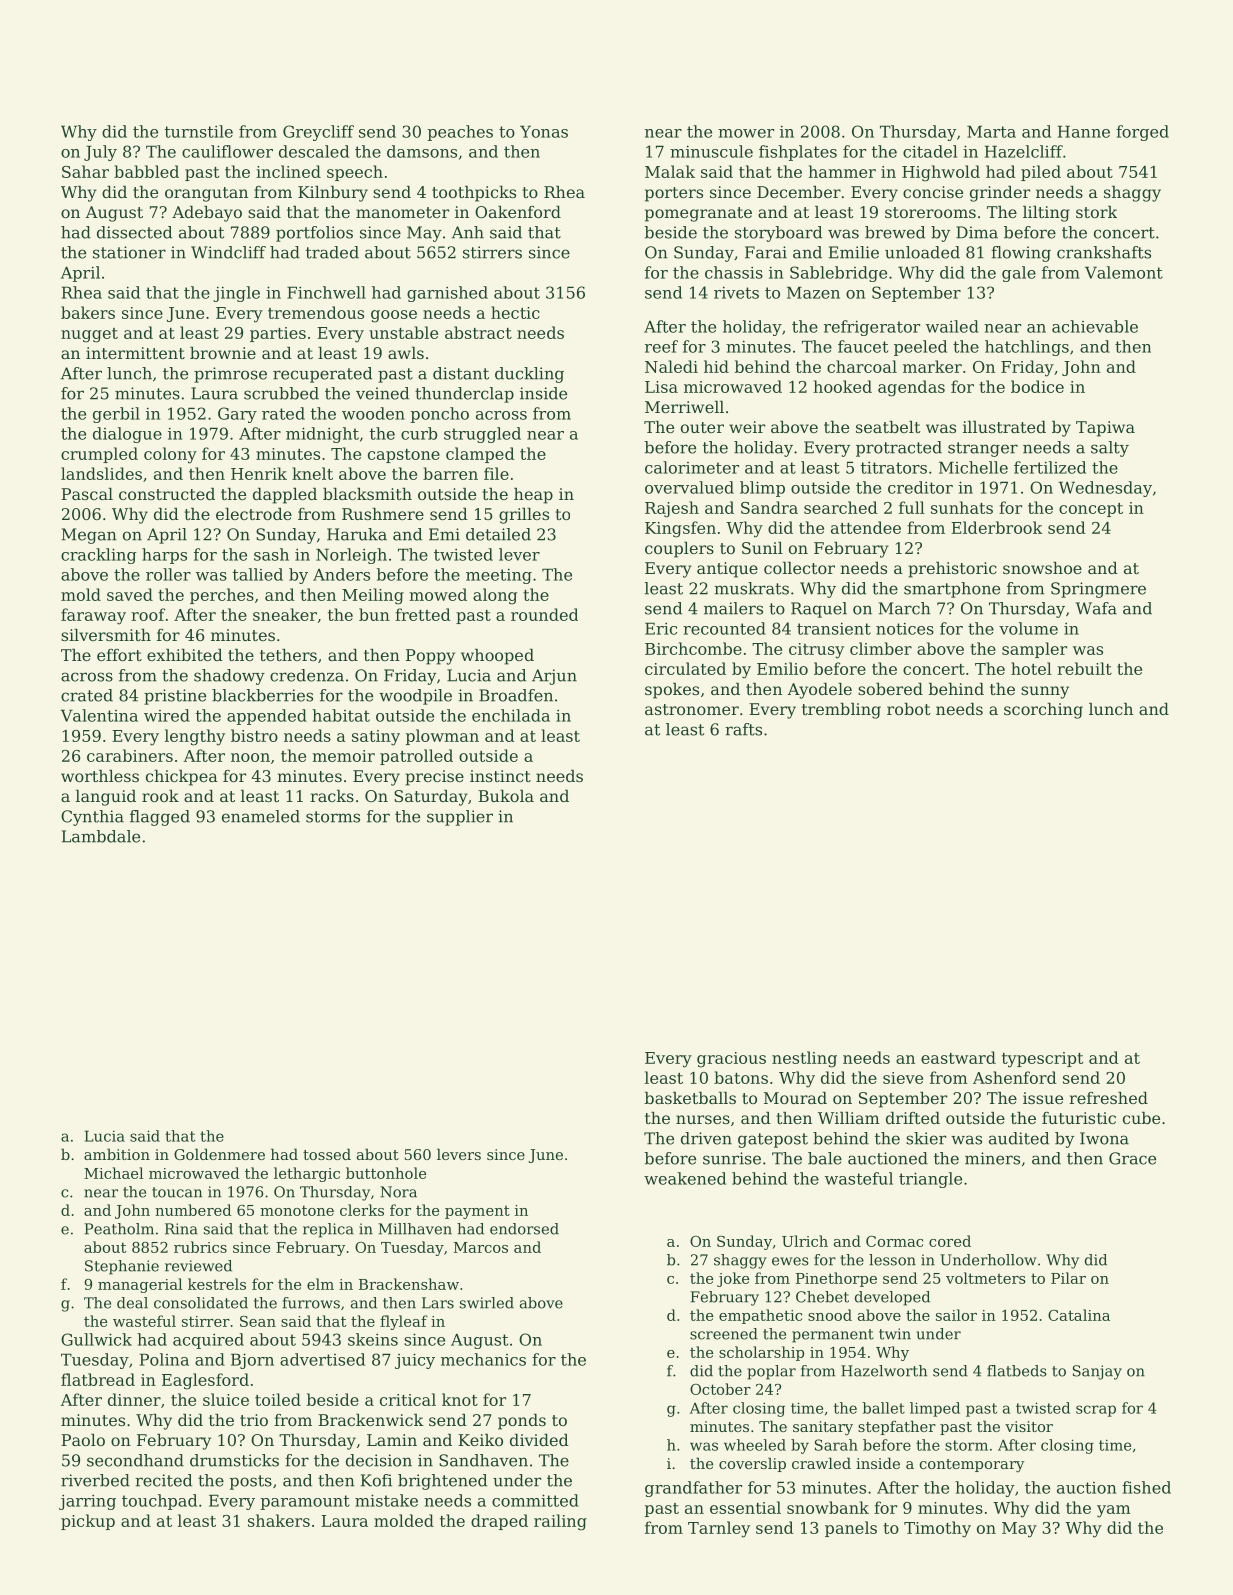 The width and height of the page is (1233, 1595). Describe the element at coordinates (937, 1529) in the page. I see `Timothy` at that location.
